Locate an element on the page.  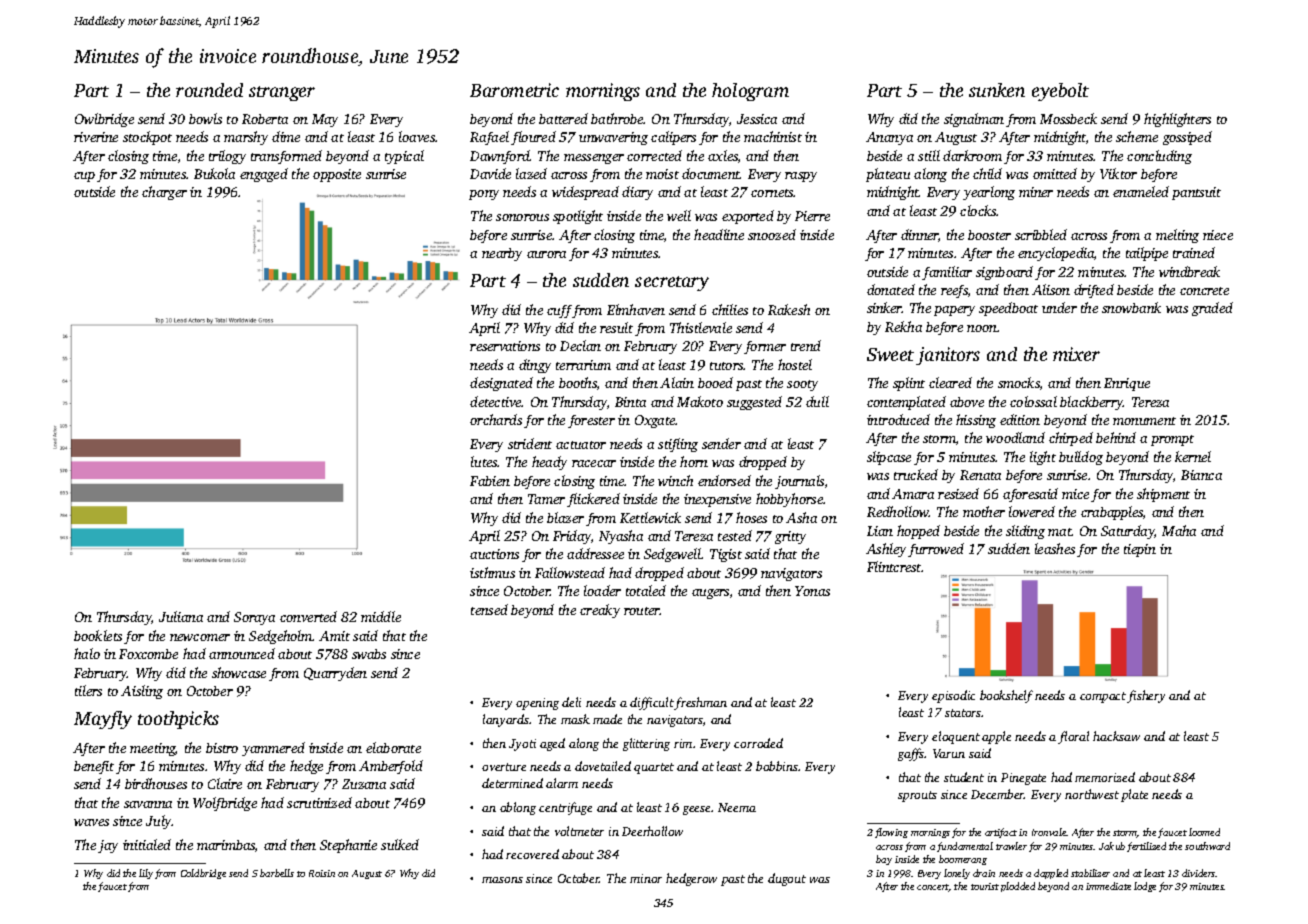
difficult is located at coordinates (652, 703).
